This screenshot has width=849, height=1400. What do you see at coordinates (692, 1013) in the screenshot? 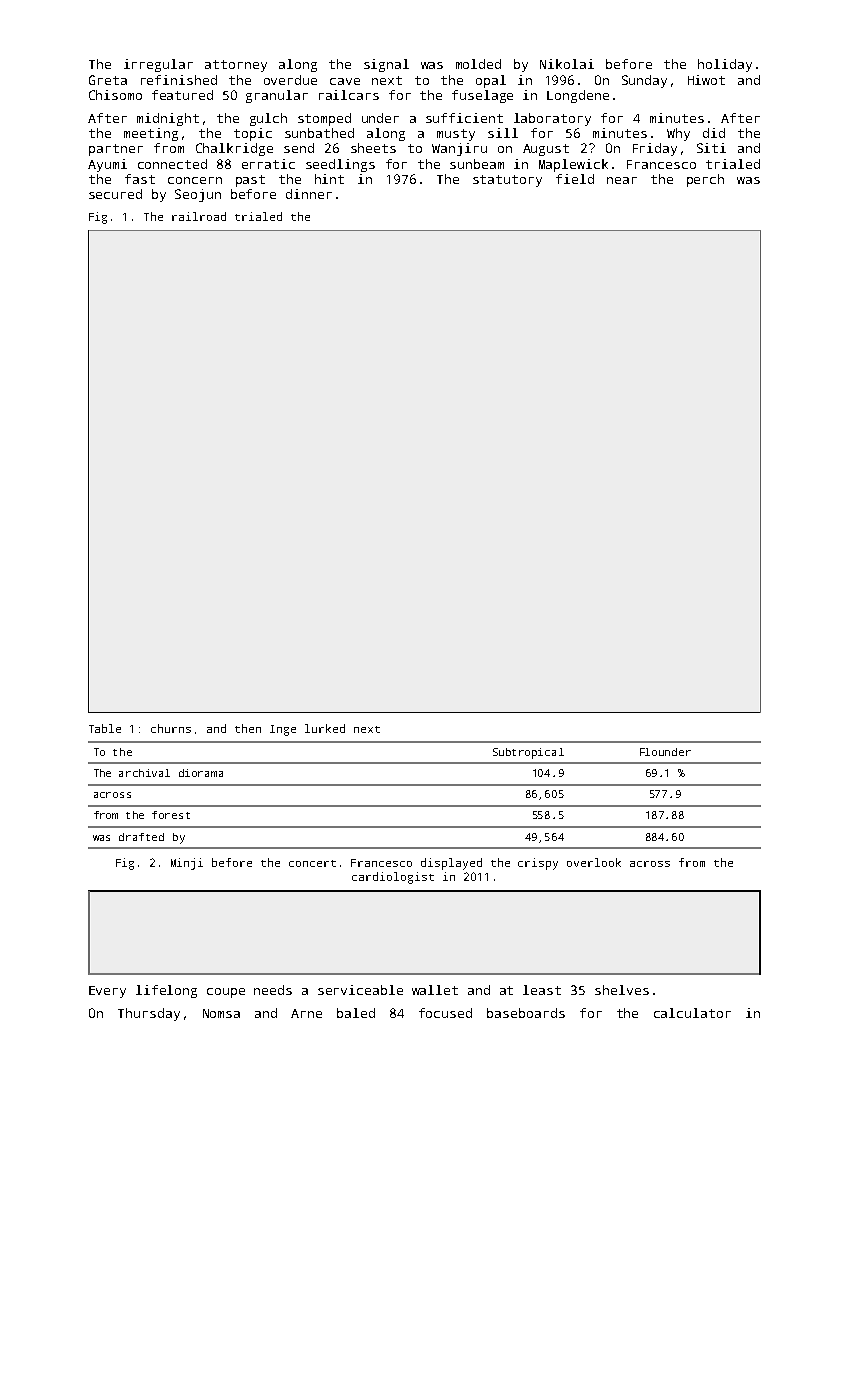
I see `calculator` at bounding box center [692, 1013].
